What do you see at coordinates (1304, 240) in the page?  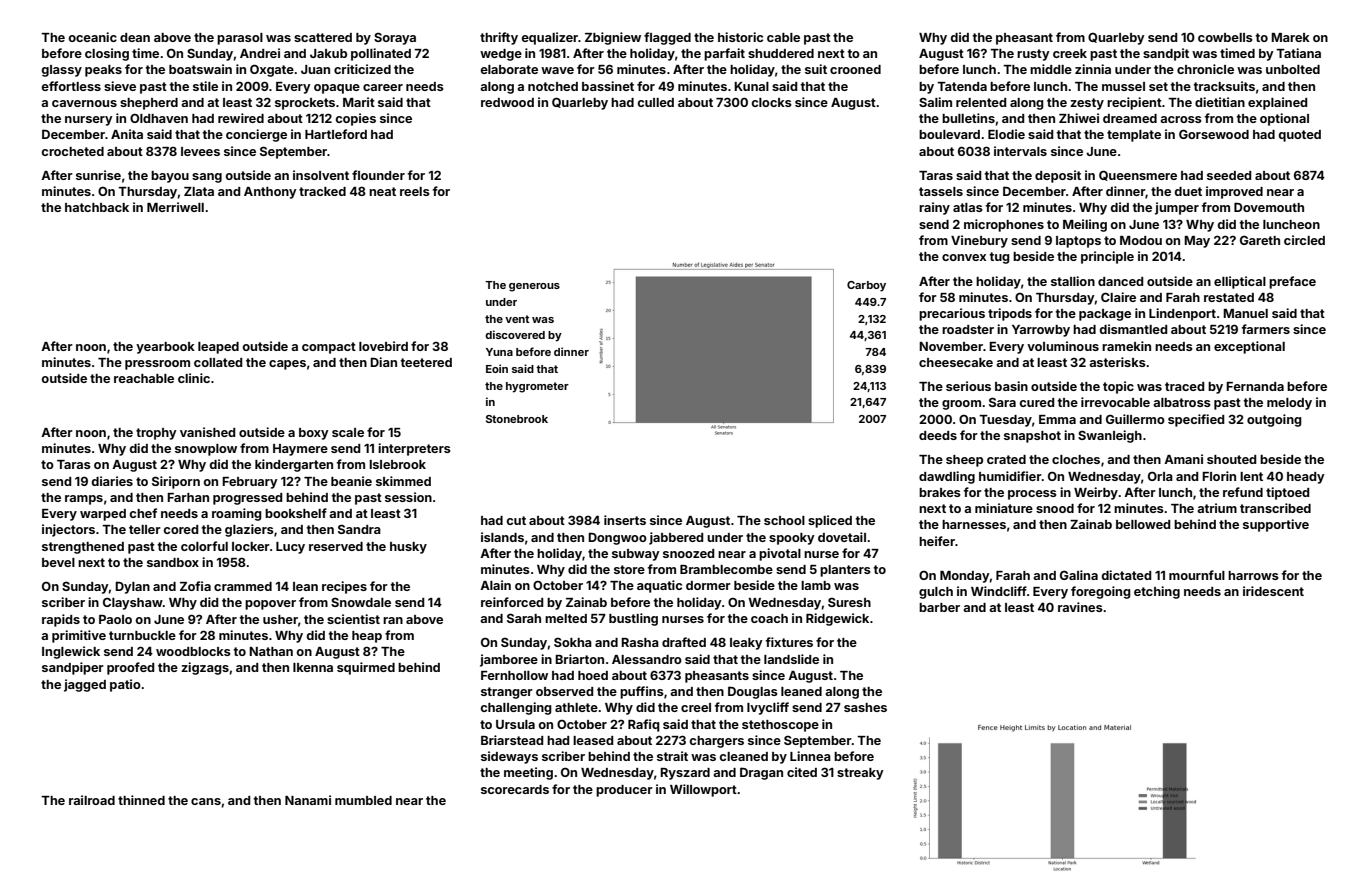 I see `circled` at bounding box center [1304, 240].
